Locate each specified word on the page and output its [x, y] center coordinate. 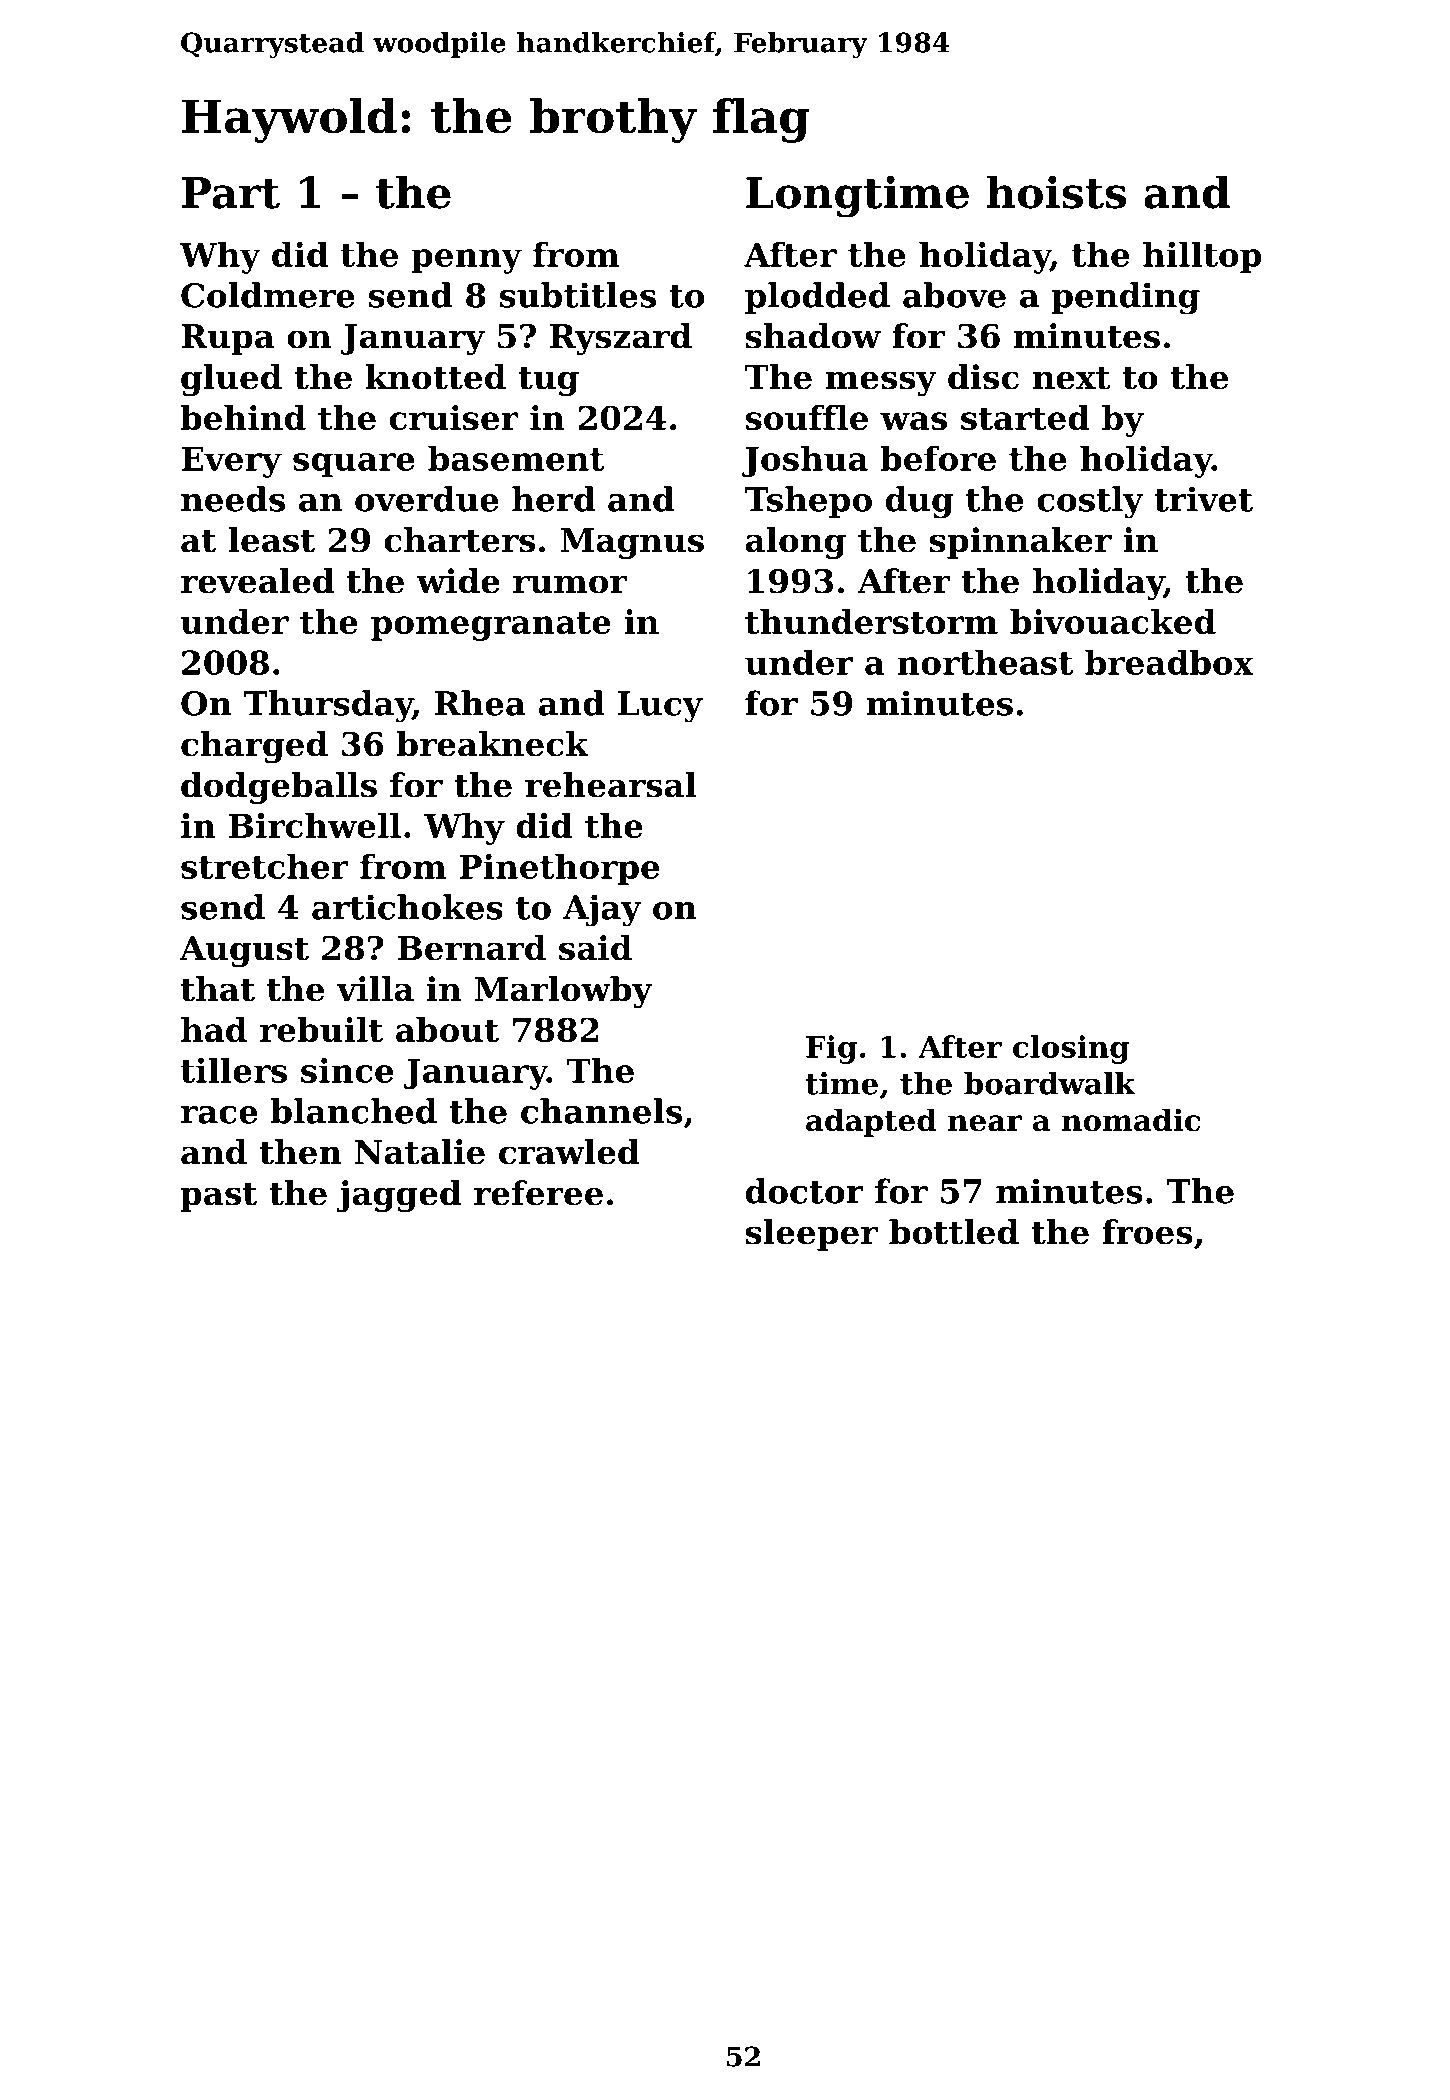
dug [919, 502]
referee [538, 1193]
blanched [354, 1111]
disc [983, 377]
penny [466, 261]
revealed [257, 581]
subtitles [578, 295]
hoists [1056, 192]
